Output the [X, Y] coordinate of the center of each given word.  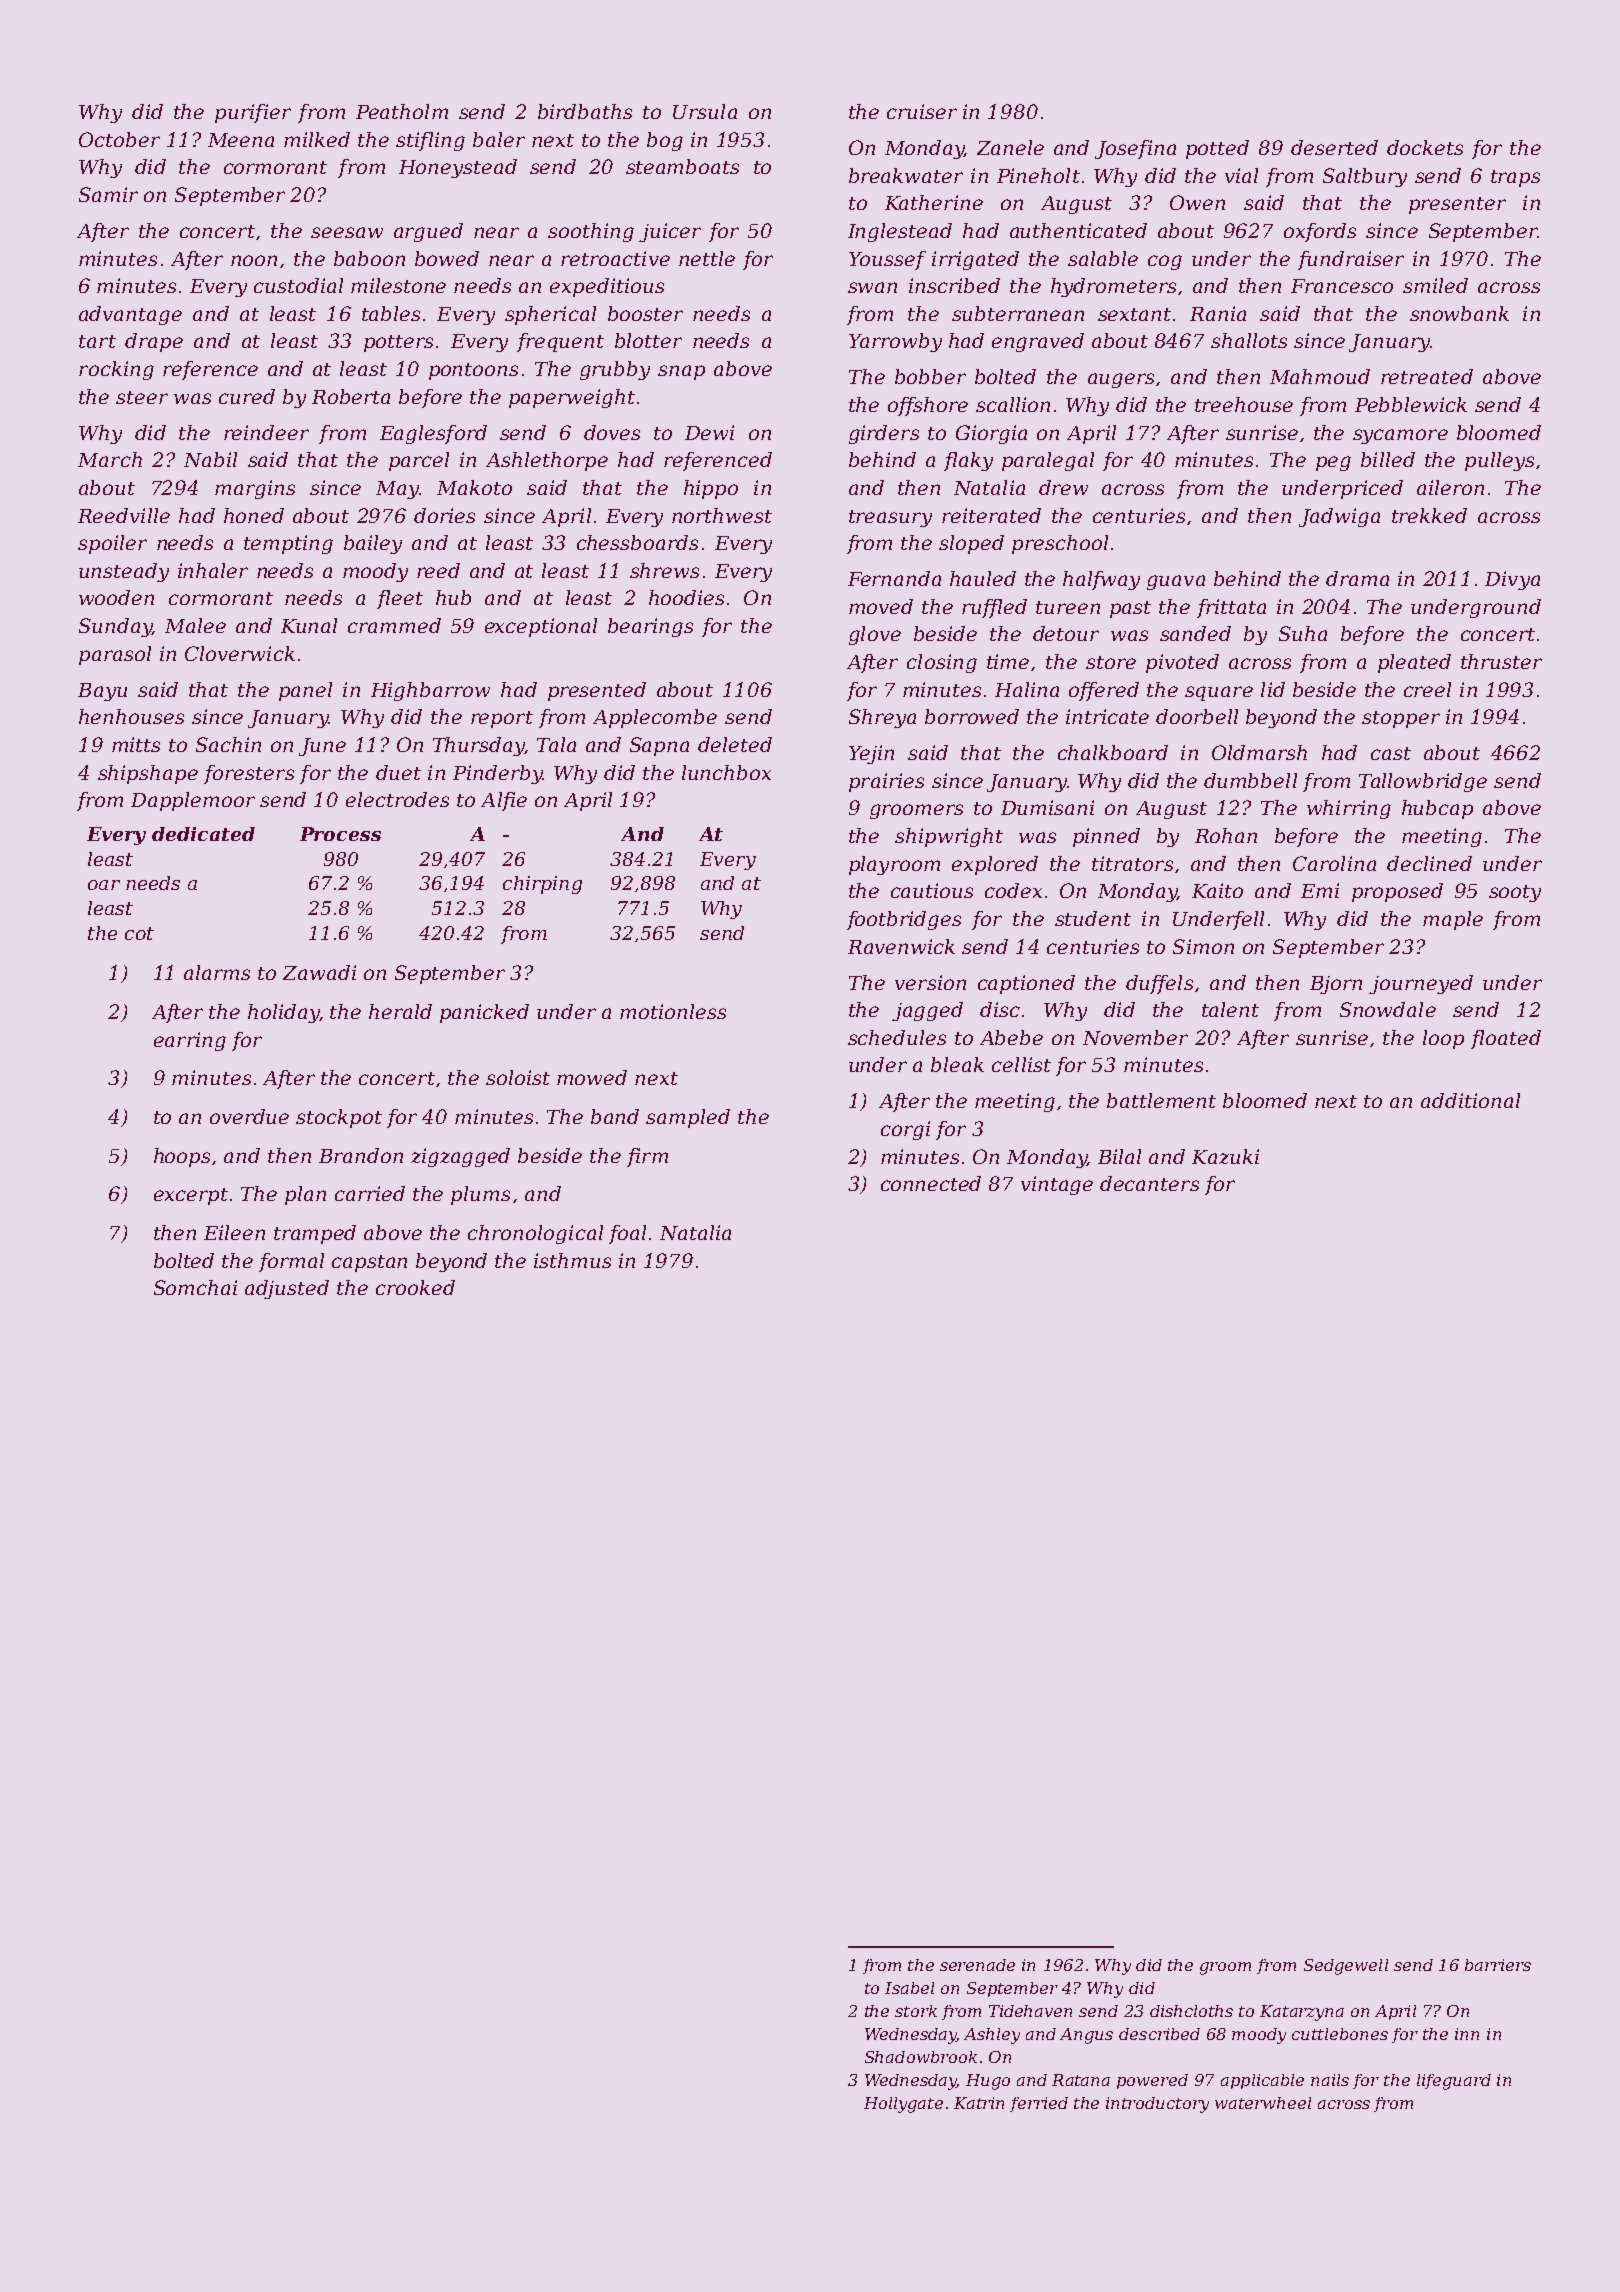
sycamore [1400, 436]
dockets [1425, 147]
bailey [373, 544]
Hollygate [903, 2105]
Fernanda [894, 578]
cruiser [922, 111]
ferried [1039, 2104]
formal [291, 1262]
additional [1470, 1100]
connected [931, 1183]
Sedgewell [1346, 1967]
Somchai [195, 1287]
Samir [108, 194]
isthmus [572, 1260]
